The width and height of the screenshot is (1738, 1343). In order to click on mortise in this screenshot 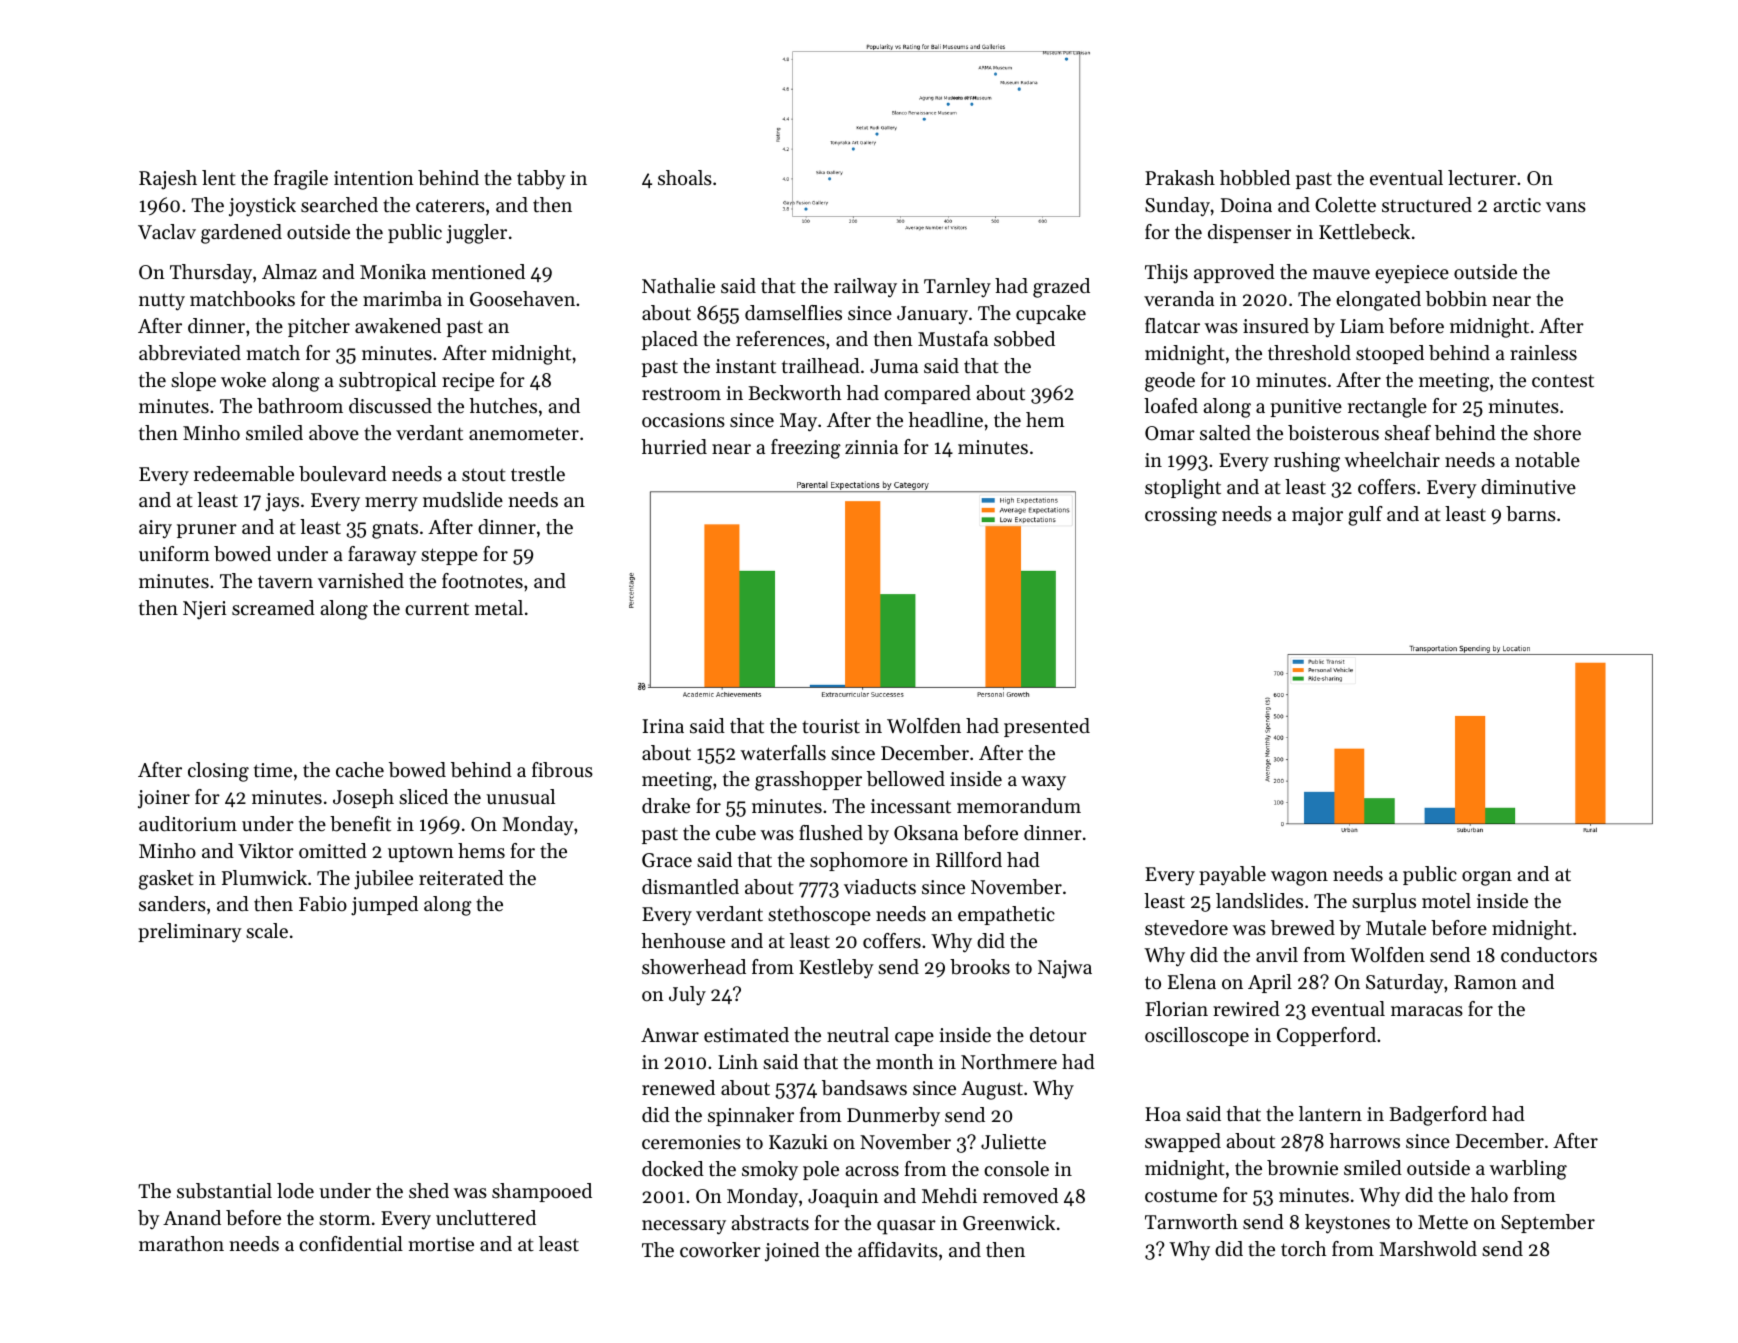, I will do `click(441, 1244)`.
